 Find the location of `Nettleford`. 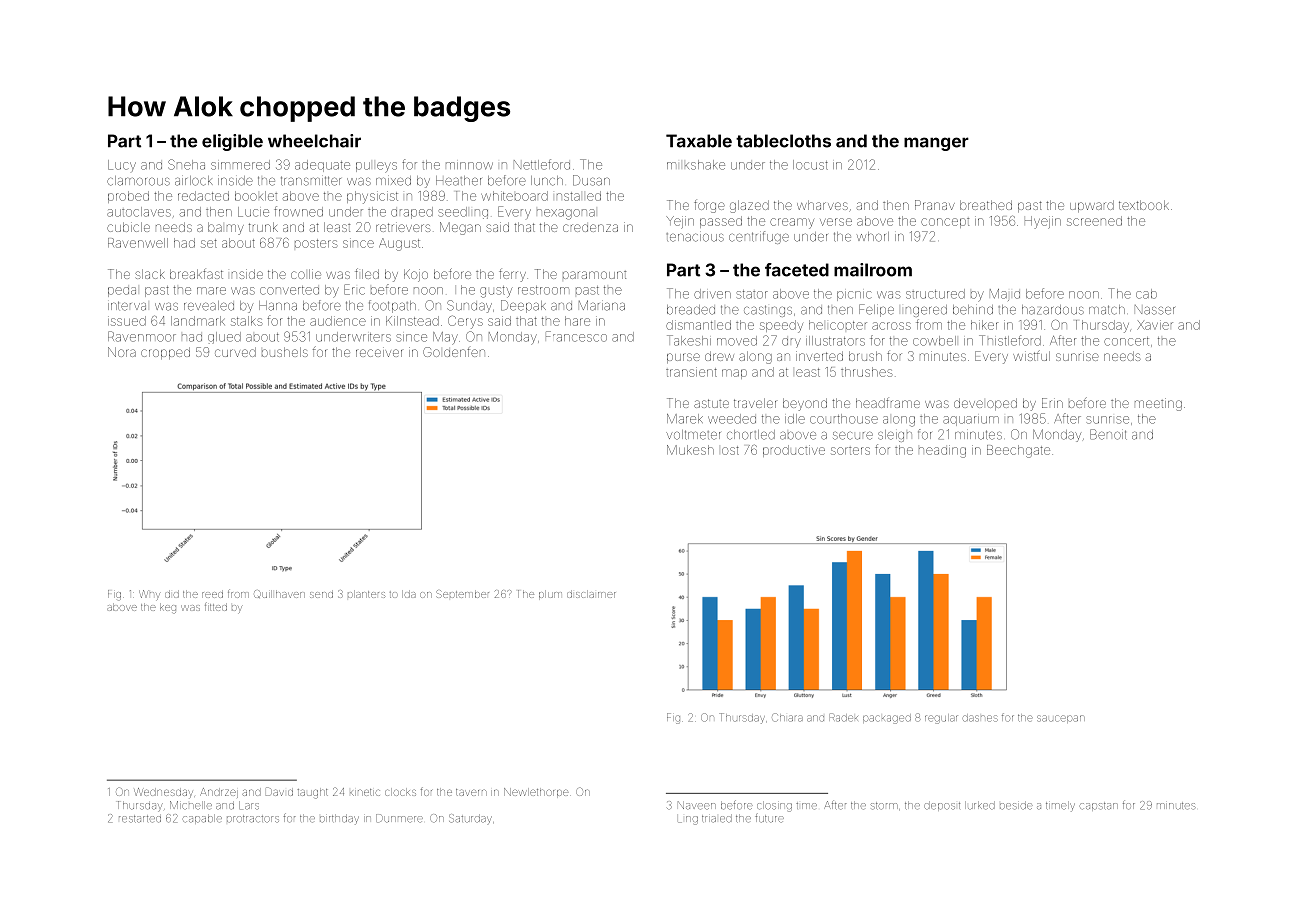

Nettleford is located at coordinates (542, 164).
